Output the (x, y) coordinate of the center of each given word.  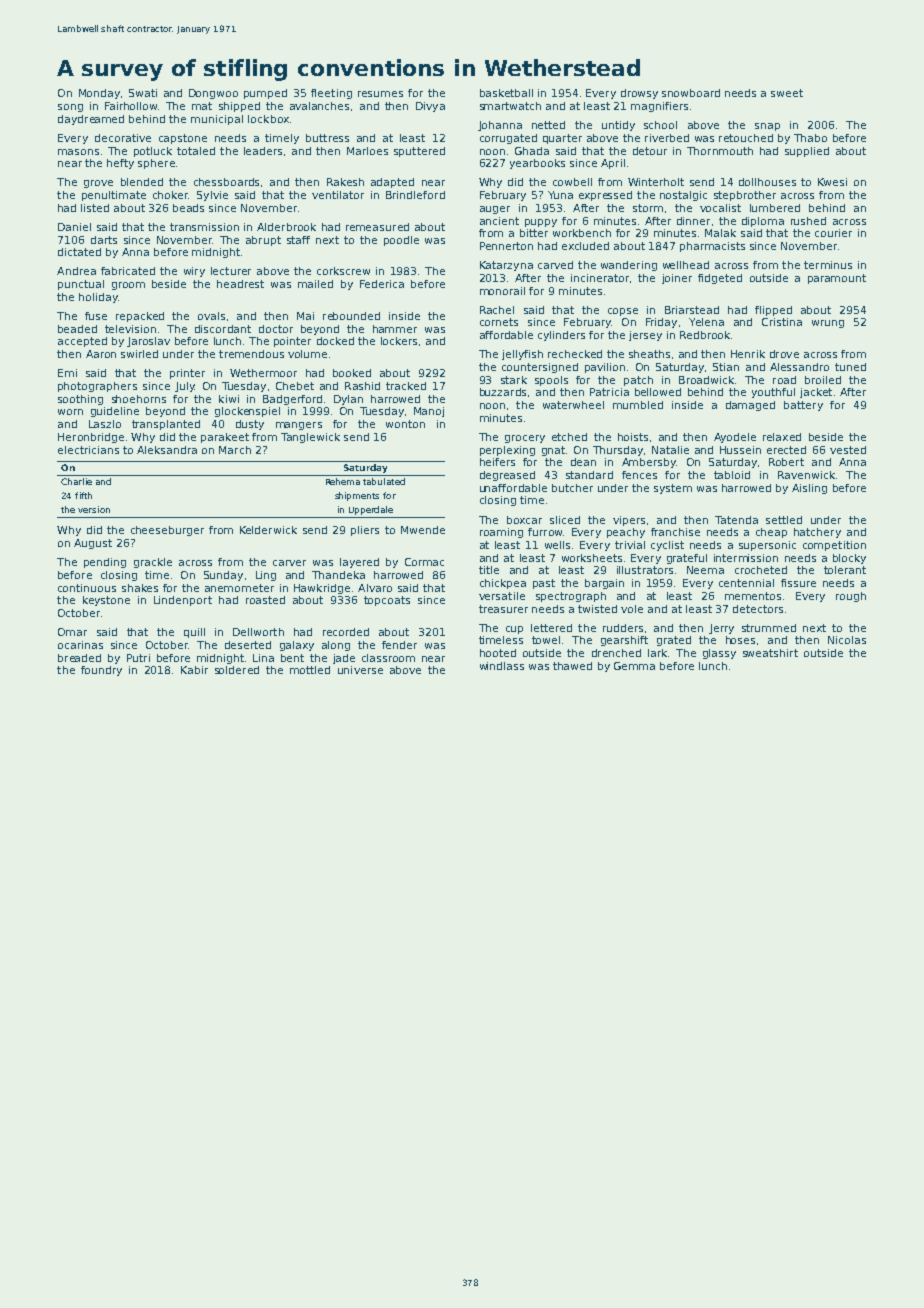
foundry (101, 671)
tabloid (732, 475)
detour (650, 151)
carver (289, 563)
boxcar (524, 520)
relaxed (782, 437)
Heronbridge (91, 438)
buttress (327, 138)
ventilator (338, 195)
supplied (807, 152)
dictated (79, 252)
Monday (99, 94)
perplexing (507, 451)
